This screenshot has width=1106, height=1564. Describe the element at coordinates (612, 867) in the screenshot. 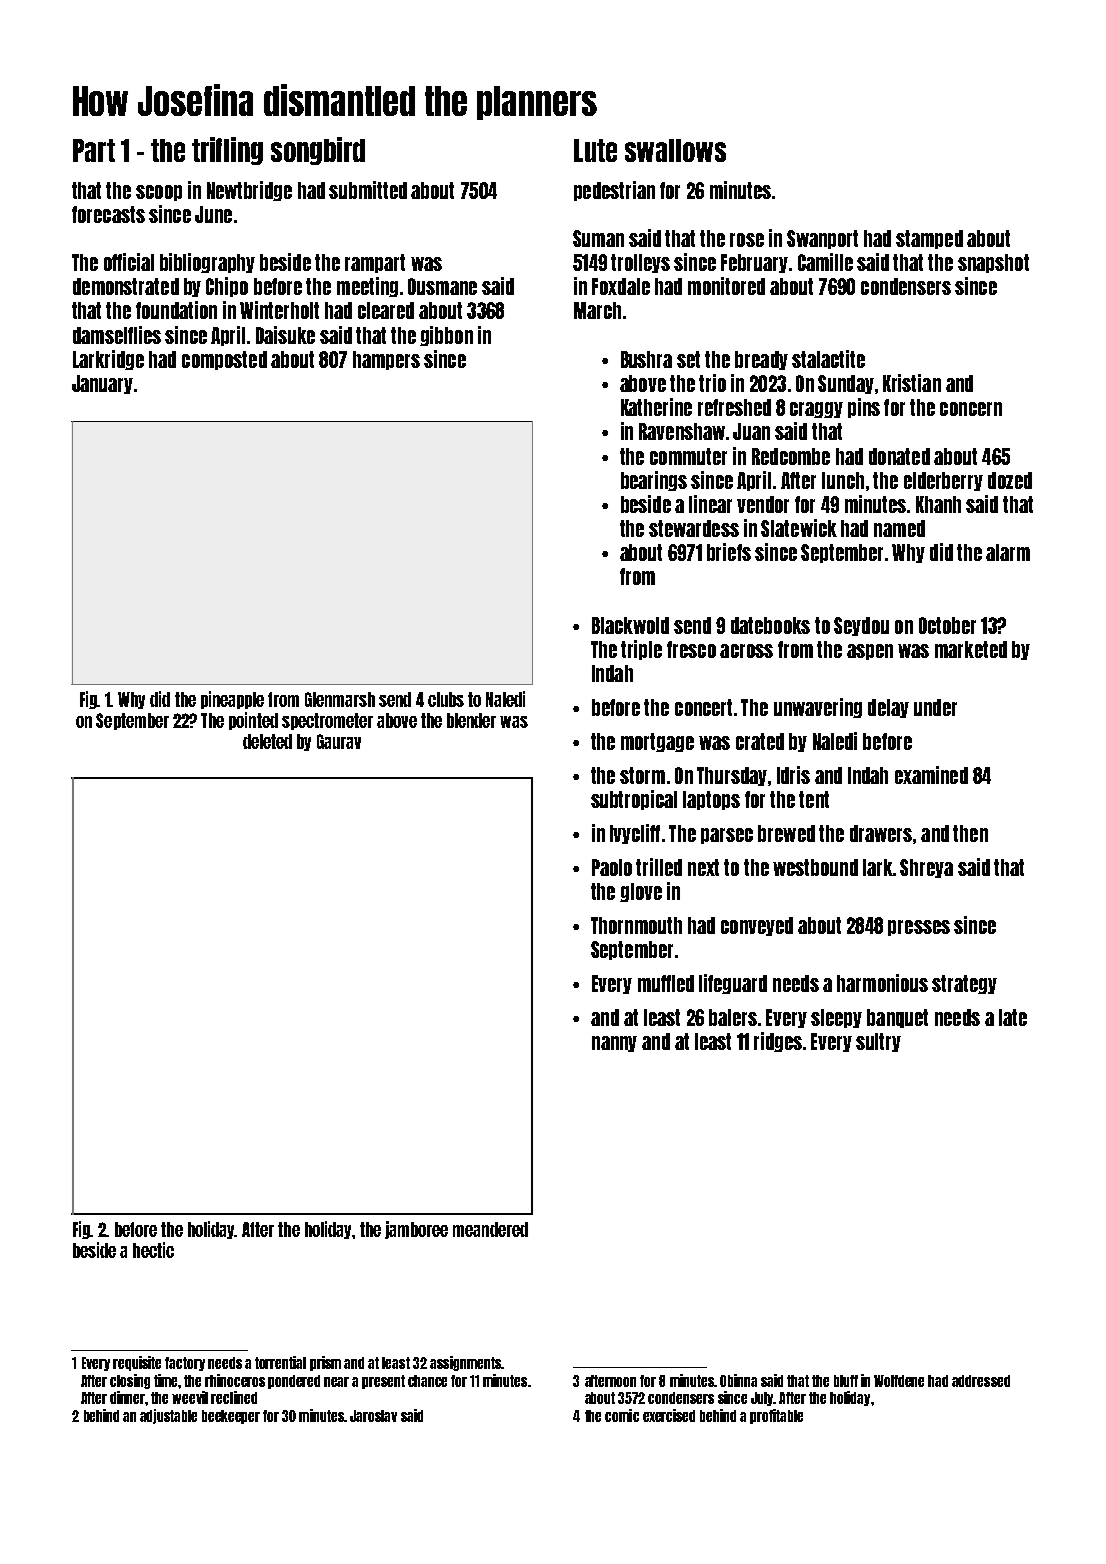

I see `Paolo` at that location.
